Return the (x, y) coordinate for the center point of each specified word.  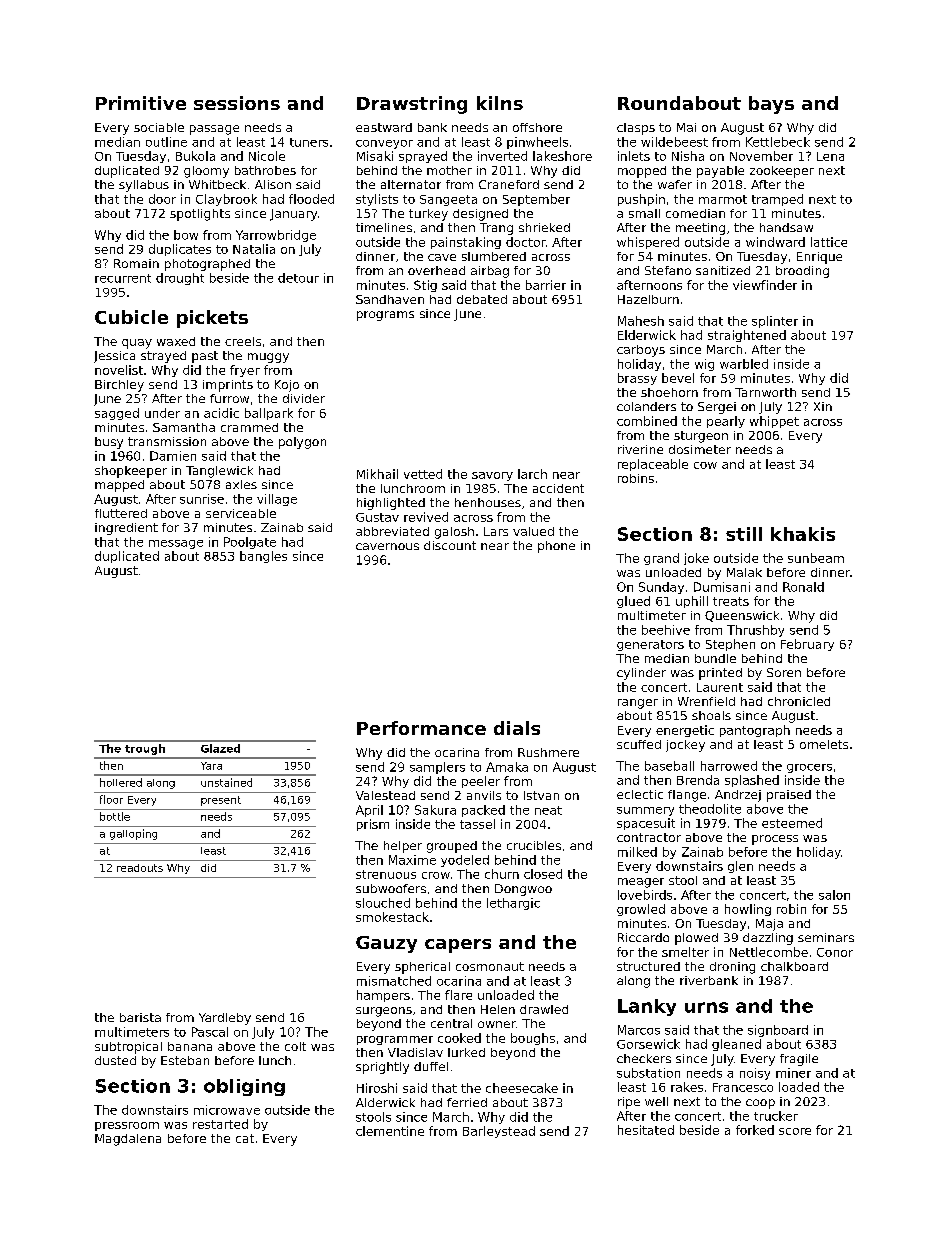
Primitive (141, 103)
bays (771, 105)
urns (706, 1007)
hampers (383, 996)
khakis (803, 534)
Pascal (210, 1032)
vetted (423, 474)
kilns (500, 103)
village (277, 500)
